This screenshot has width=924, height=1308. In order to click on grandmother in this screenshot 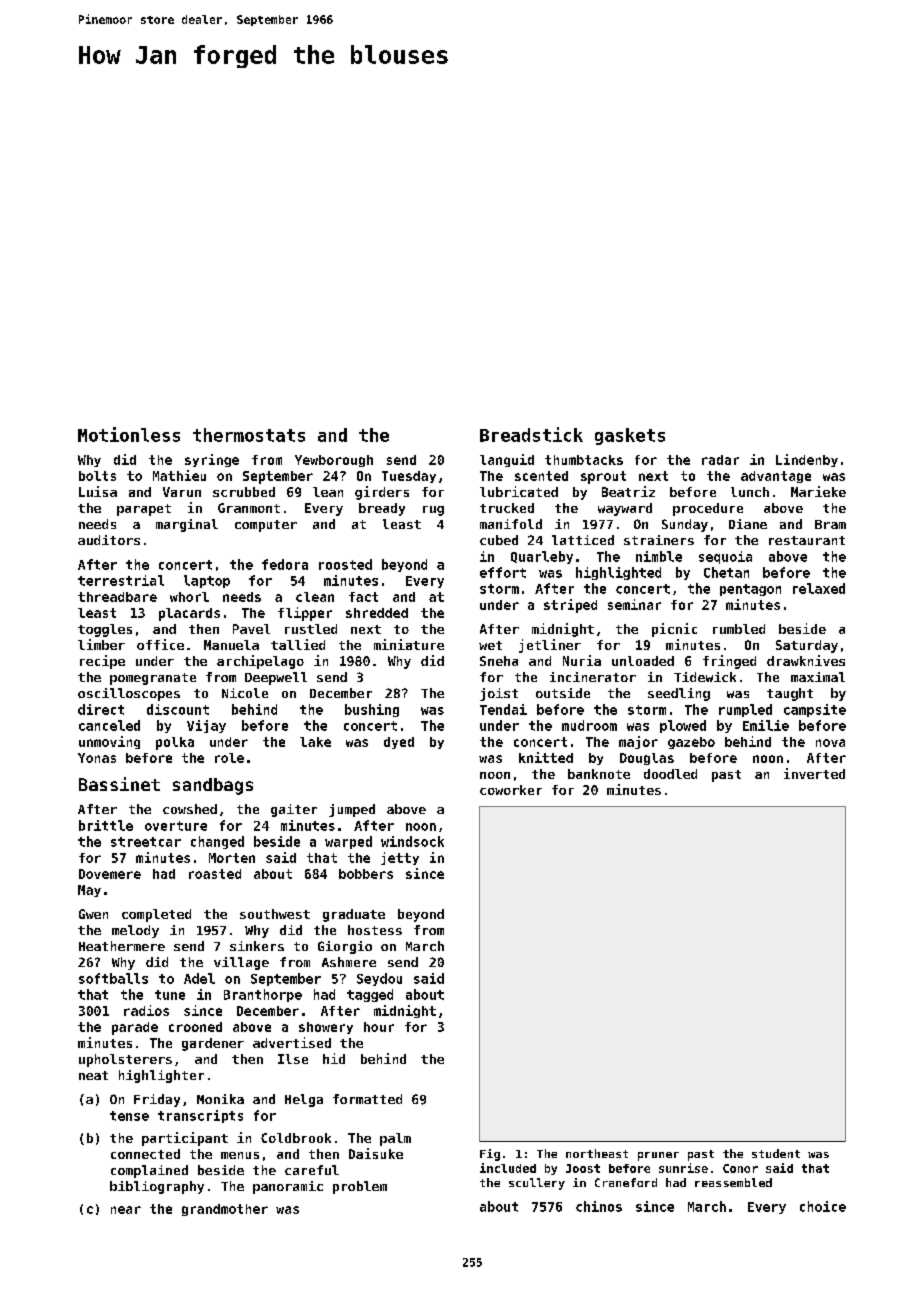, I will do `click(225, 1210)`.
